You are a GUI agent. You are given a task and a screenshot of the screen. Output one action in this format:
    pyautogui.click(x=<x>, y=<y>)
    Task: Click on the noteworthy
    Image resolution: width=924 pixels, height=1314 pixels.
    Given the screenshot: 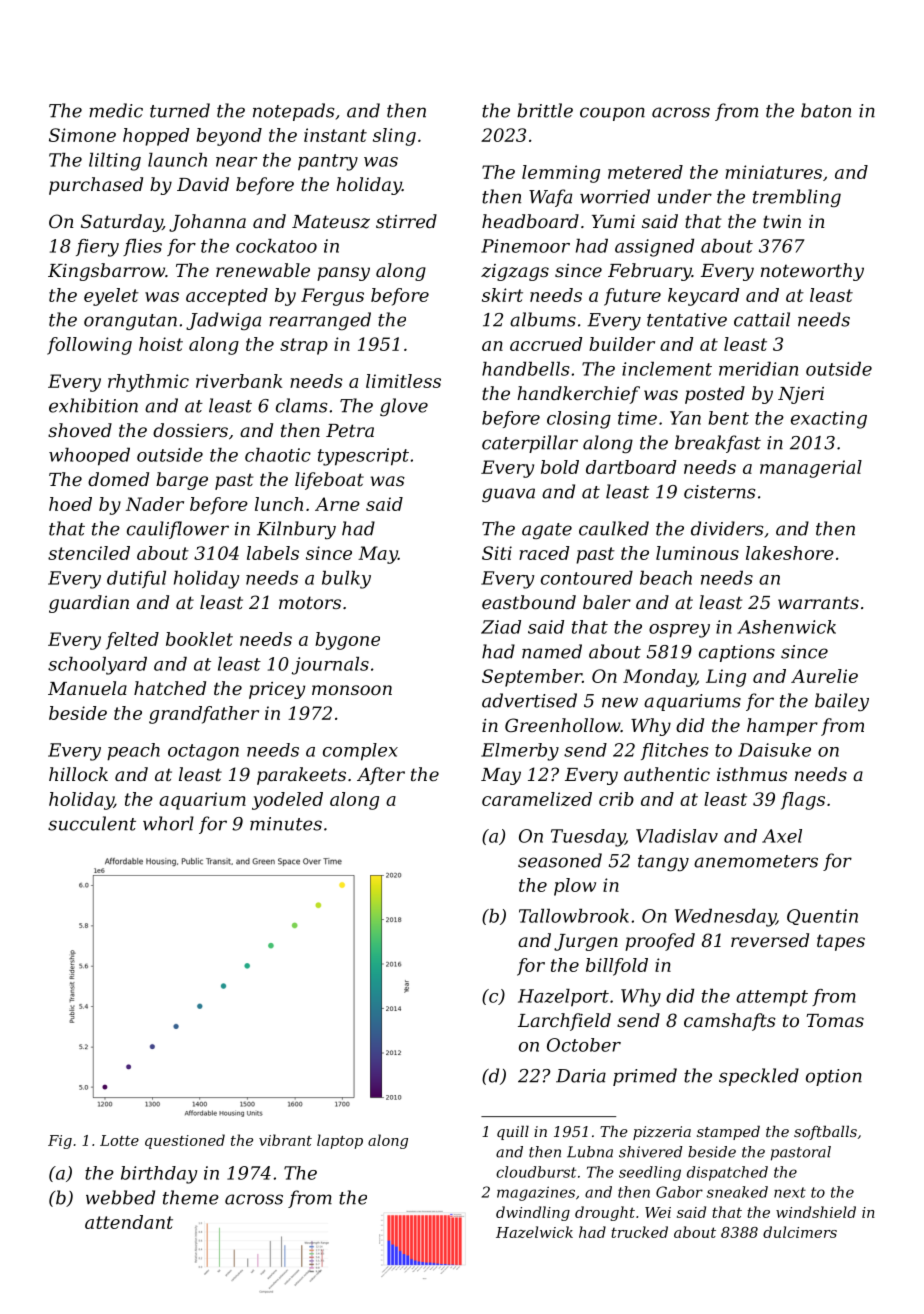 What is the action you would take?
    pyautogui.click(x=812, y=272)
